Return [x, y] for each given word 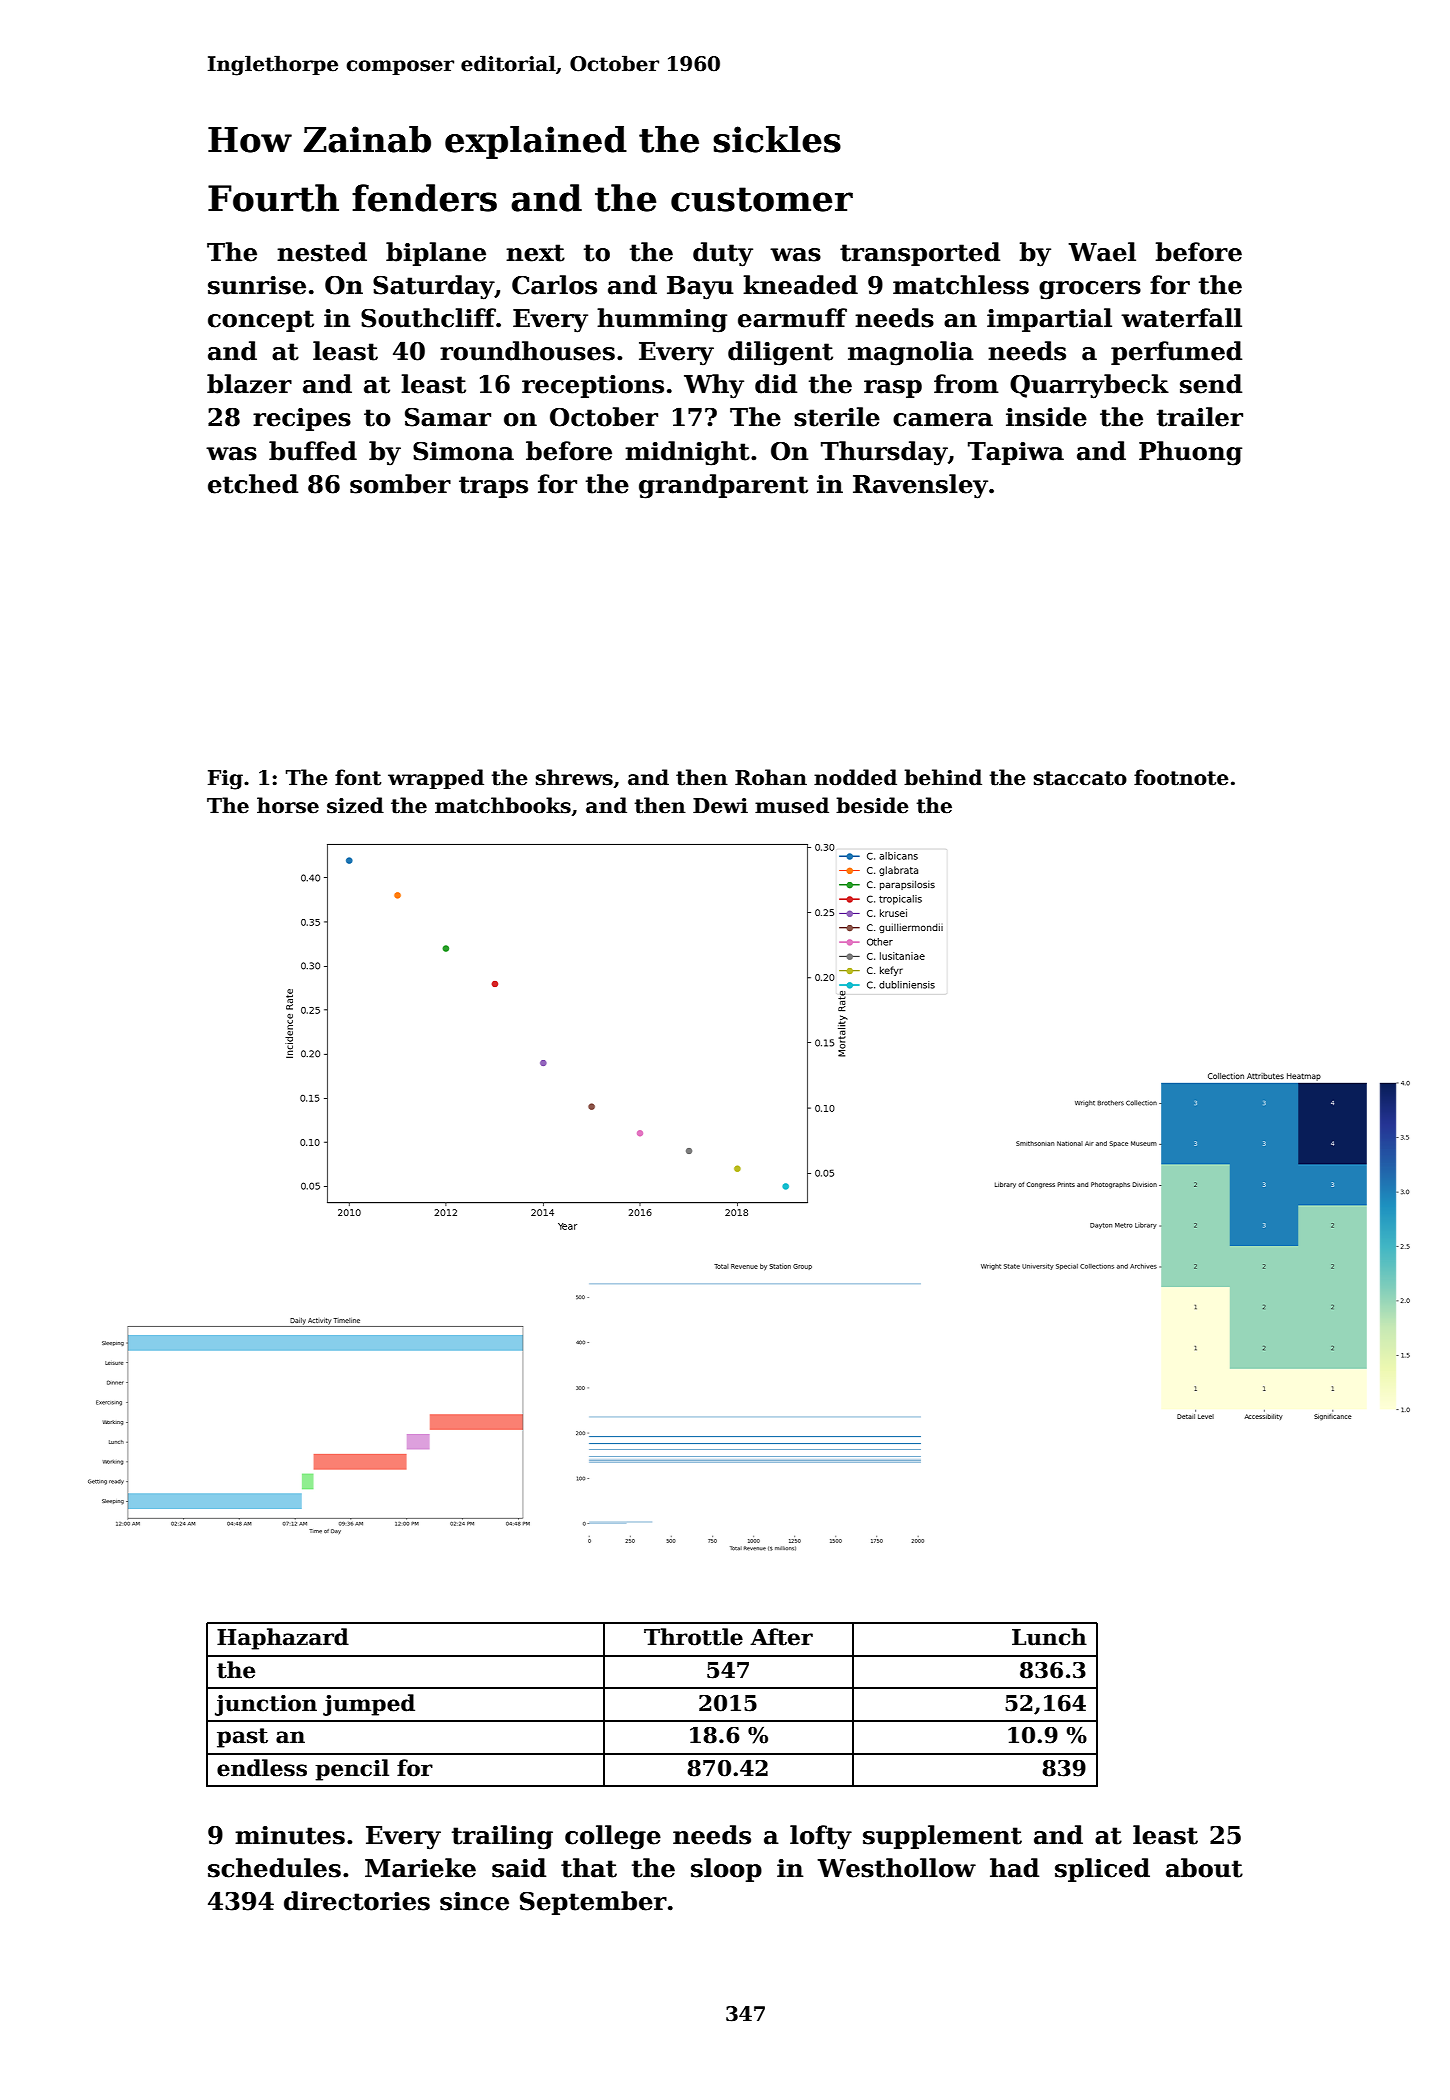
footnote [1181, 777]
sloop [726, 1870]
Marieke [420, 1868]
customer [762, 199]
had [1014, 1868]
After [781, 1637]
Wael [1102, 252]
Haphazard [283, 1639]
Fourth [273, 198]
